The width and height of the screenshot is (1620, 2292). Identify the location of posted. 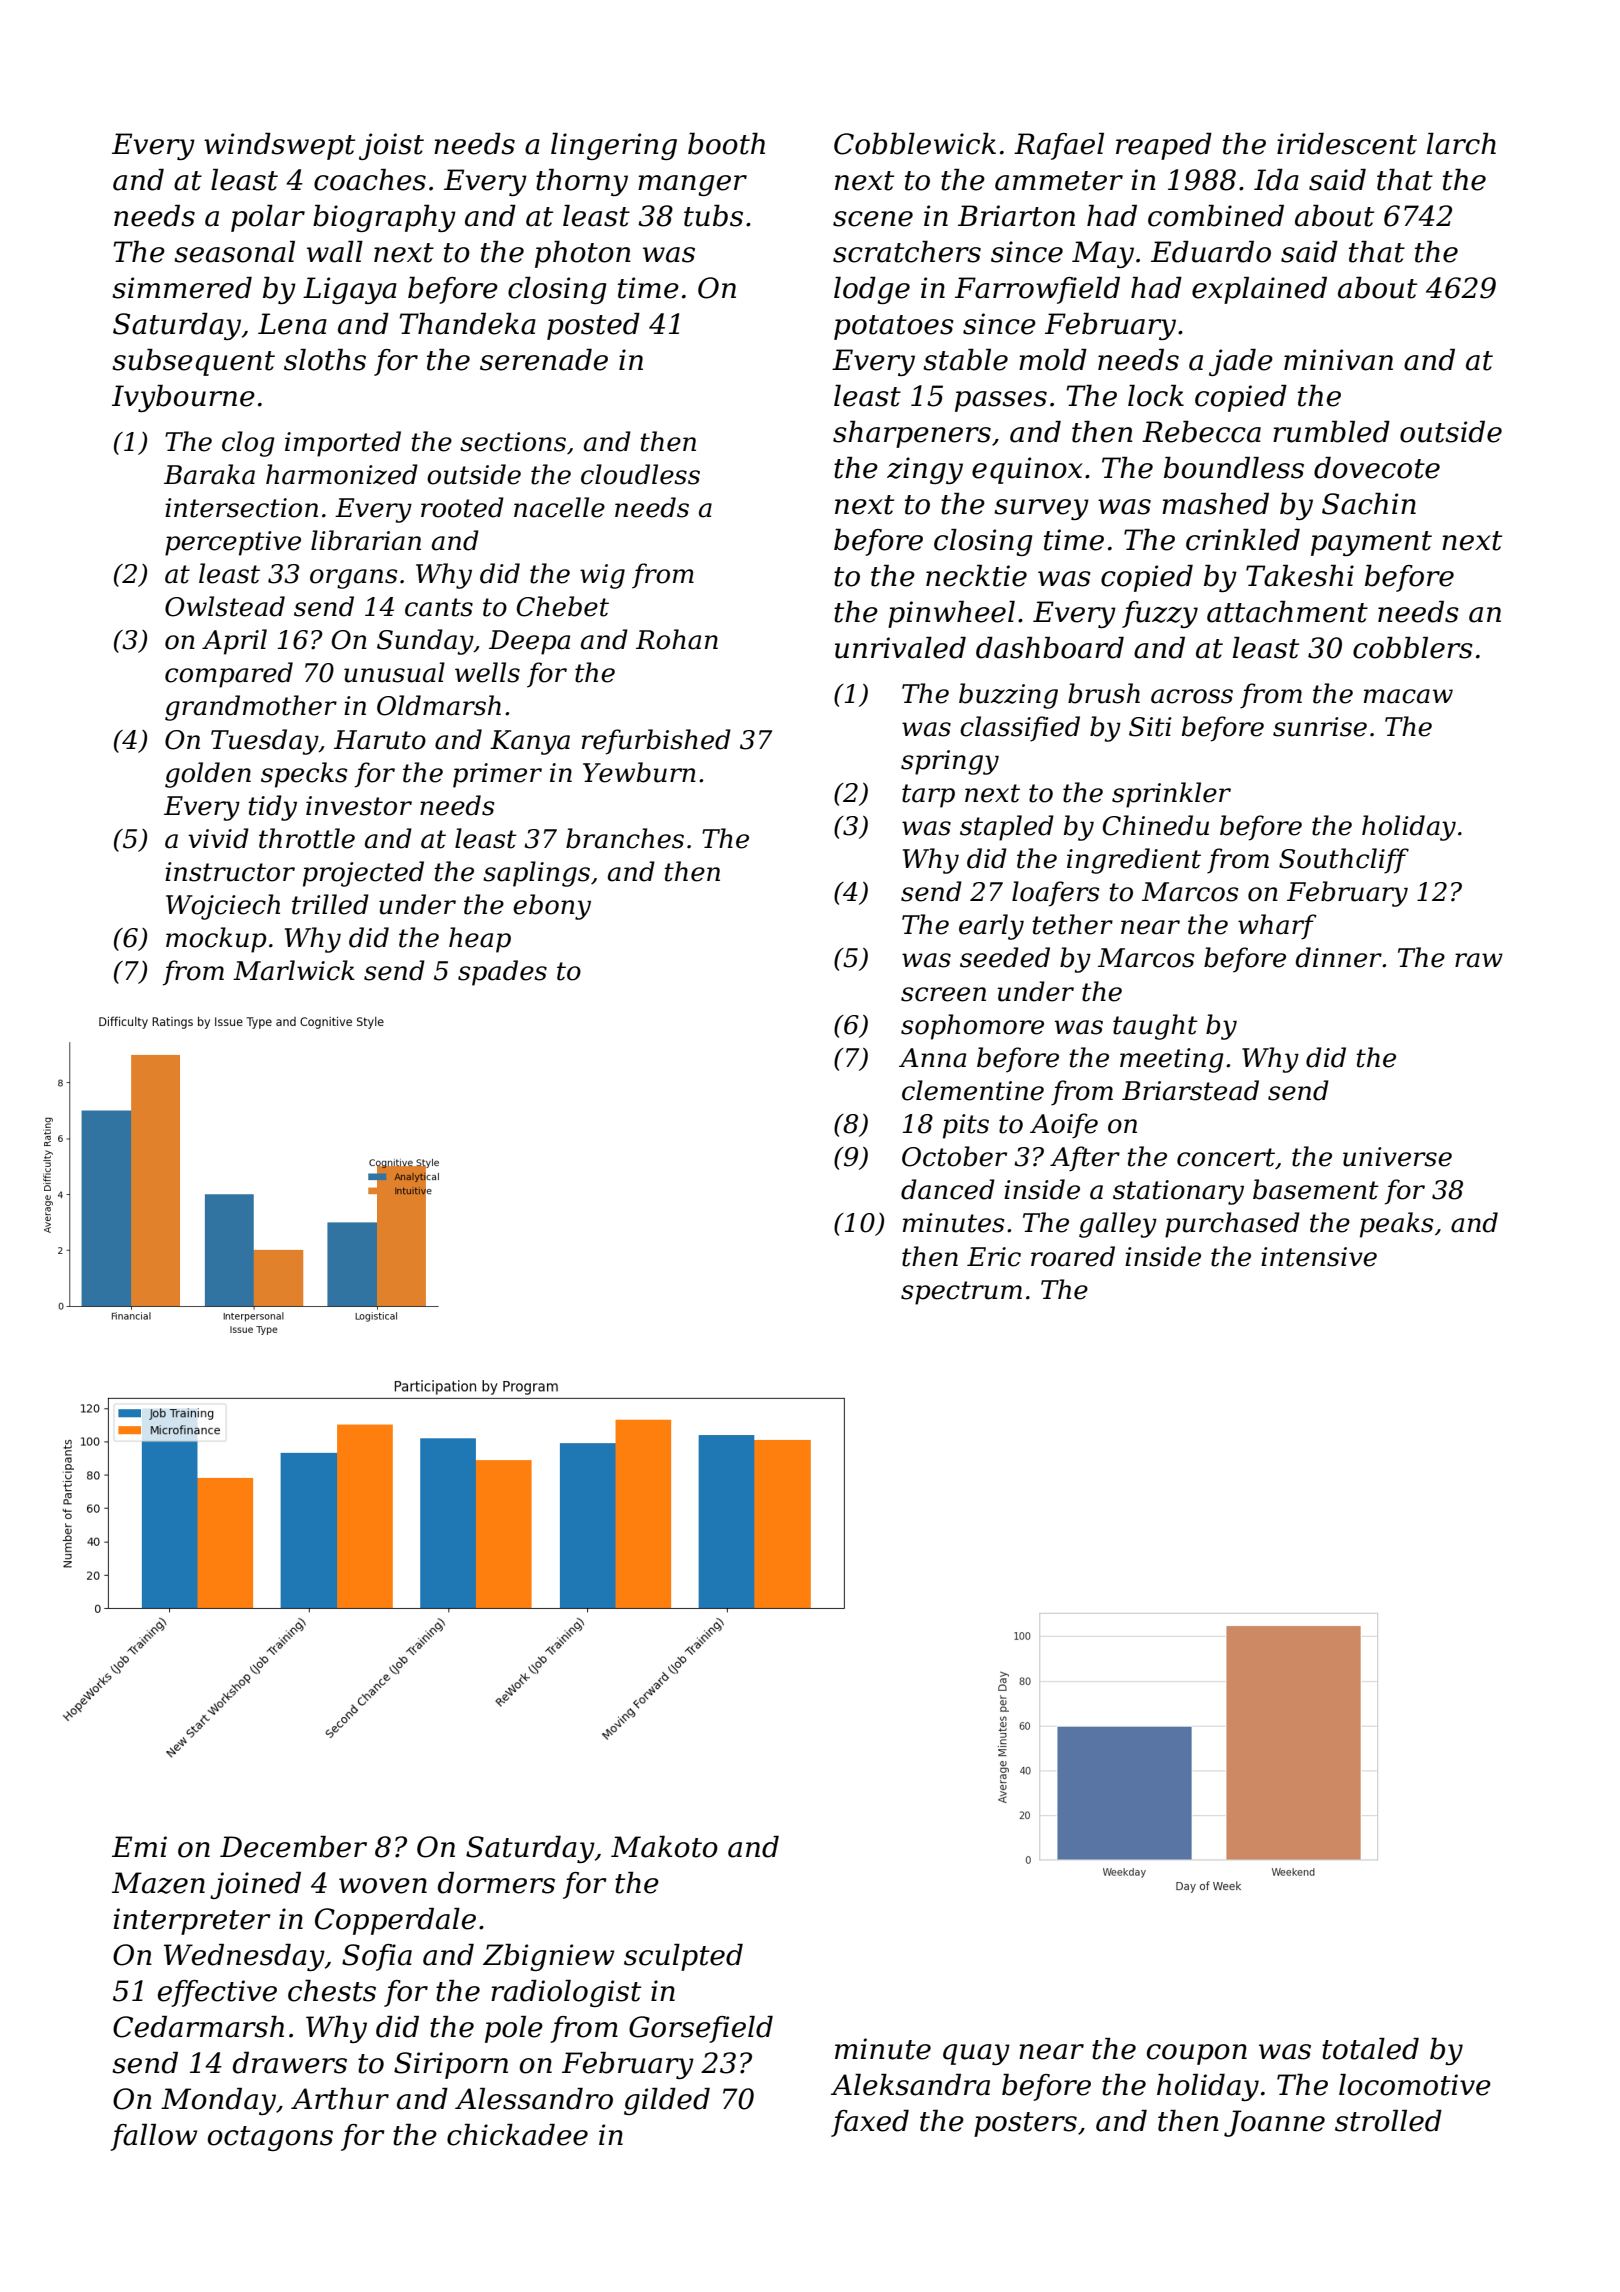
(593, 326).
